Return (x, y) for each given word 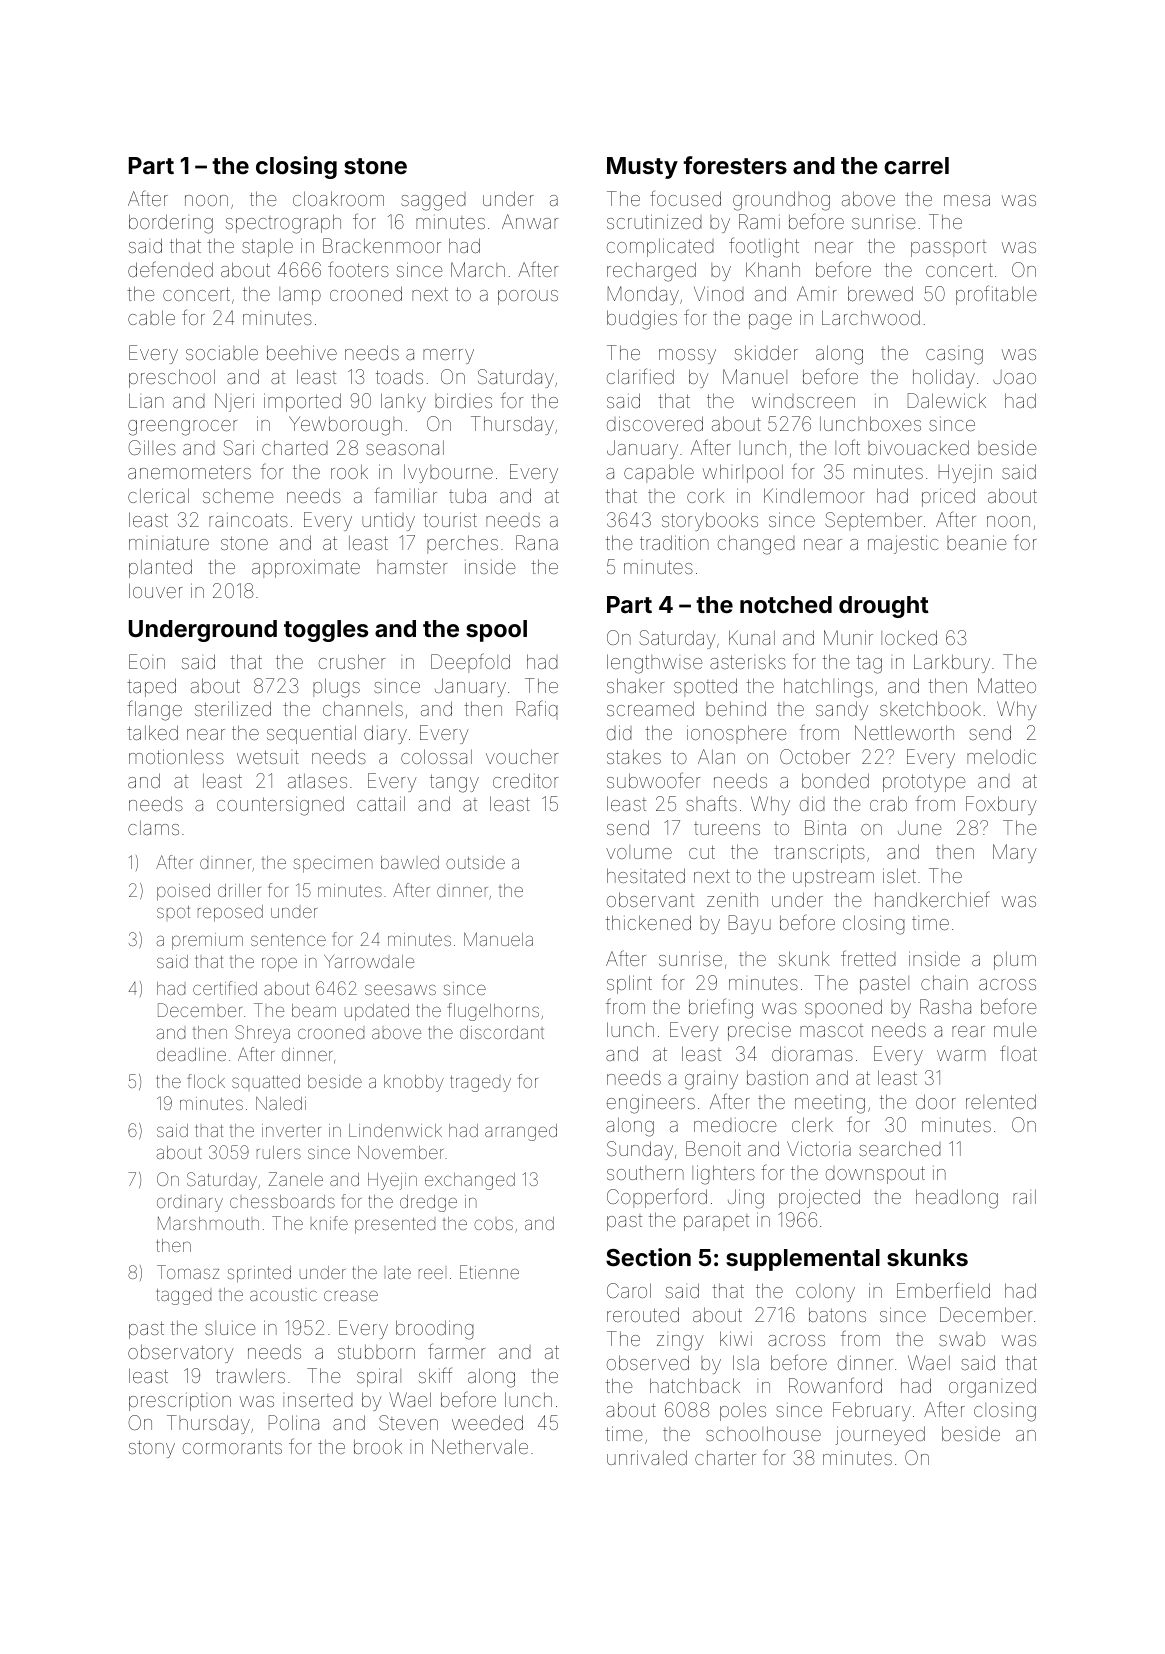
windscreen (803, 400)
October (815, 756)
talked (152, 732)
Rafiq (537, 710)
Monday (643, 295)
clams (153, 827)
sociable (222, 352)
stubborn (376, 1351)
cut (702, 852)
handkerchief (932, 899)
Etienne (489, 1272)
